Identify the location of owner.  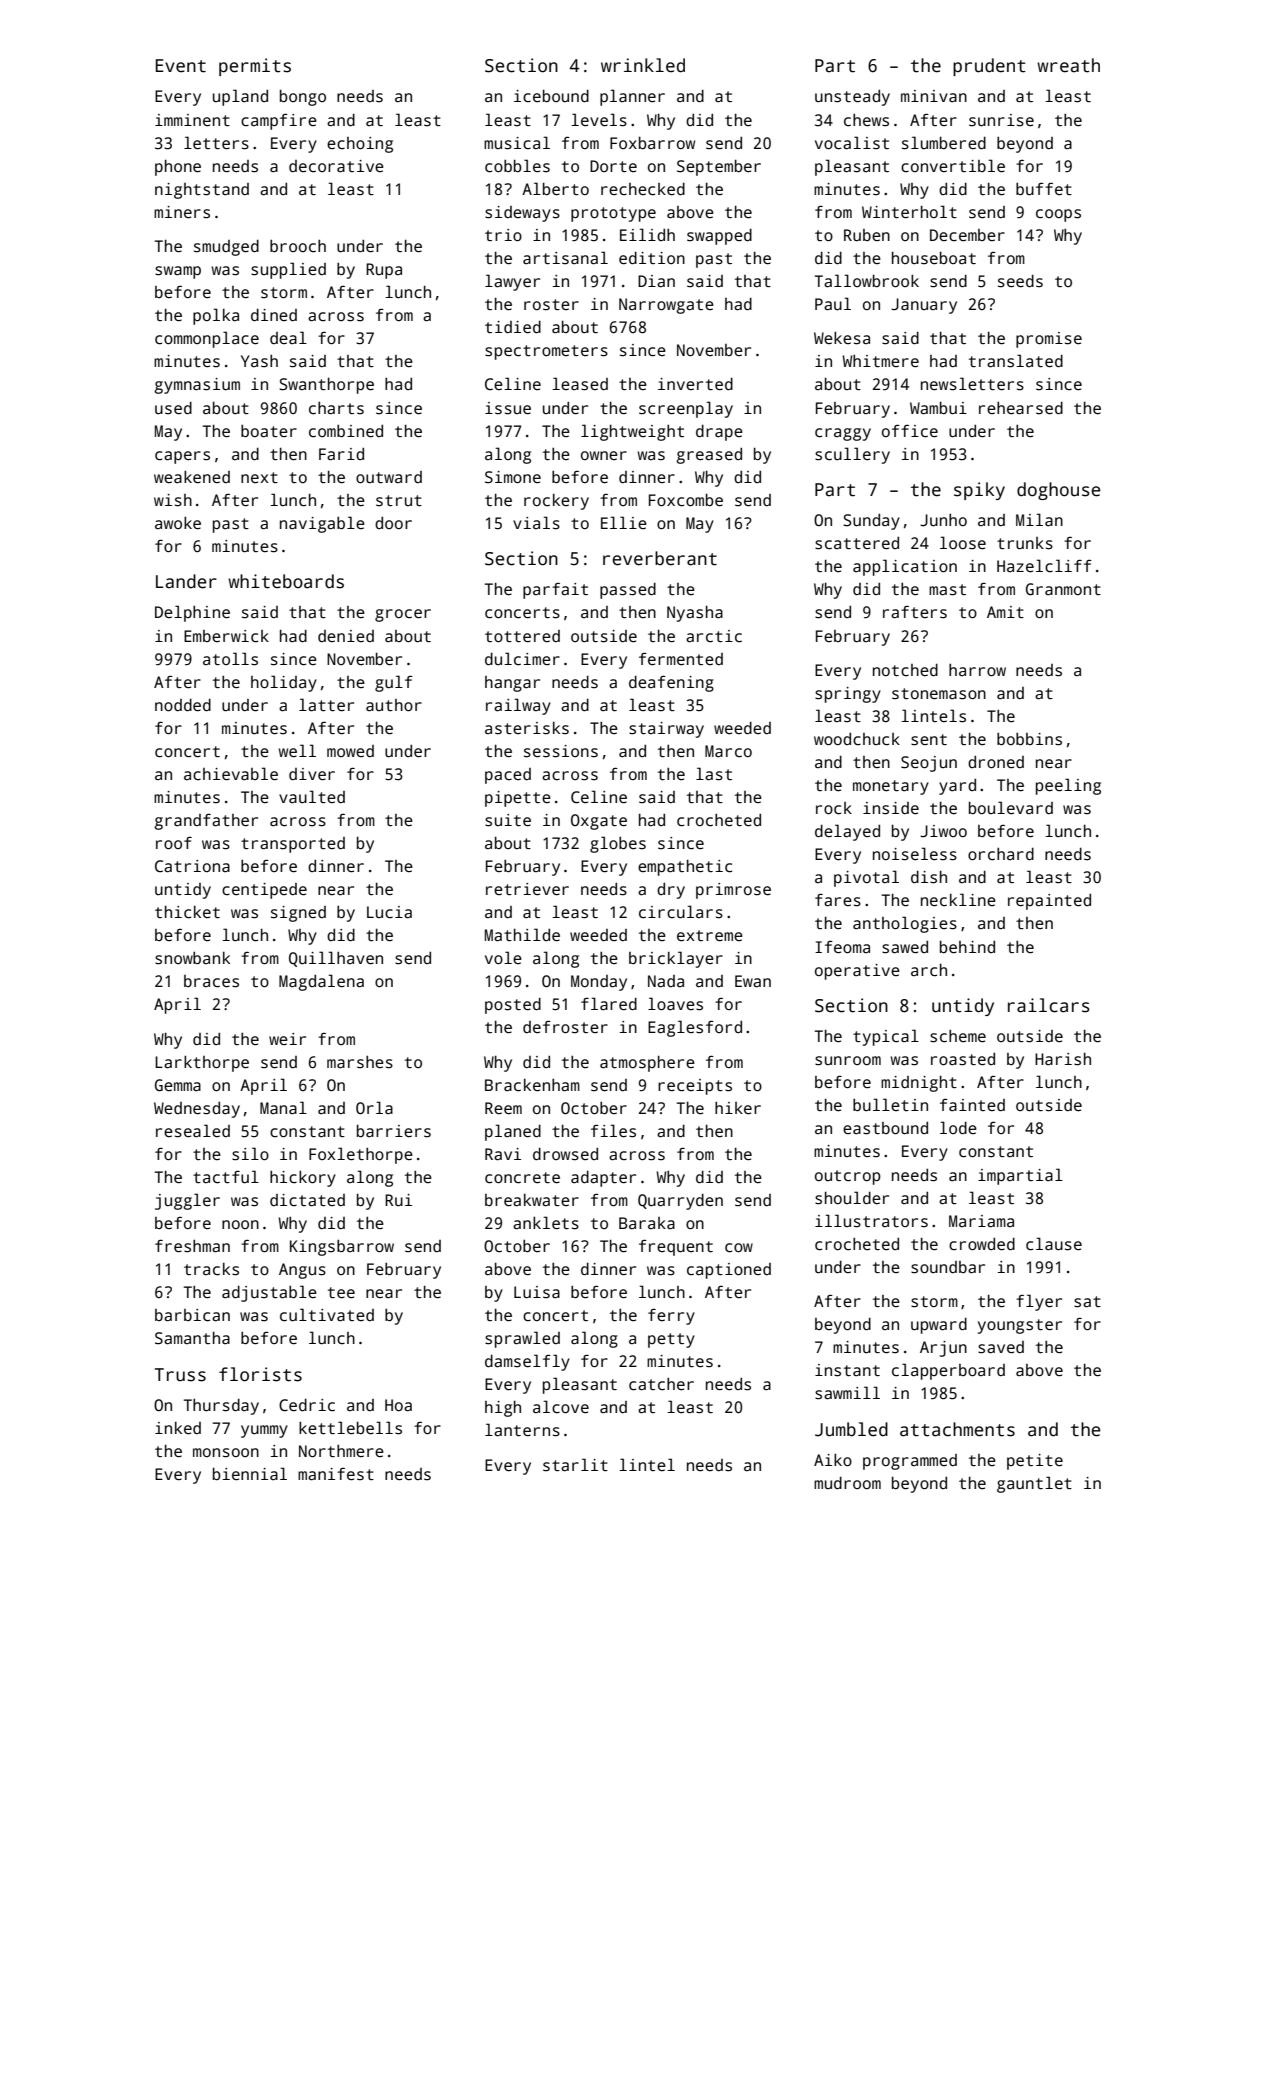
(604, 455).
